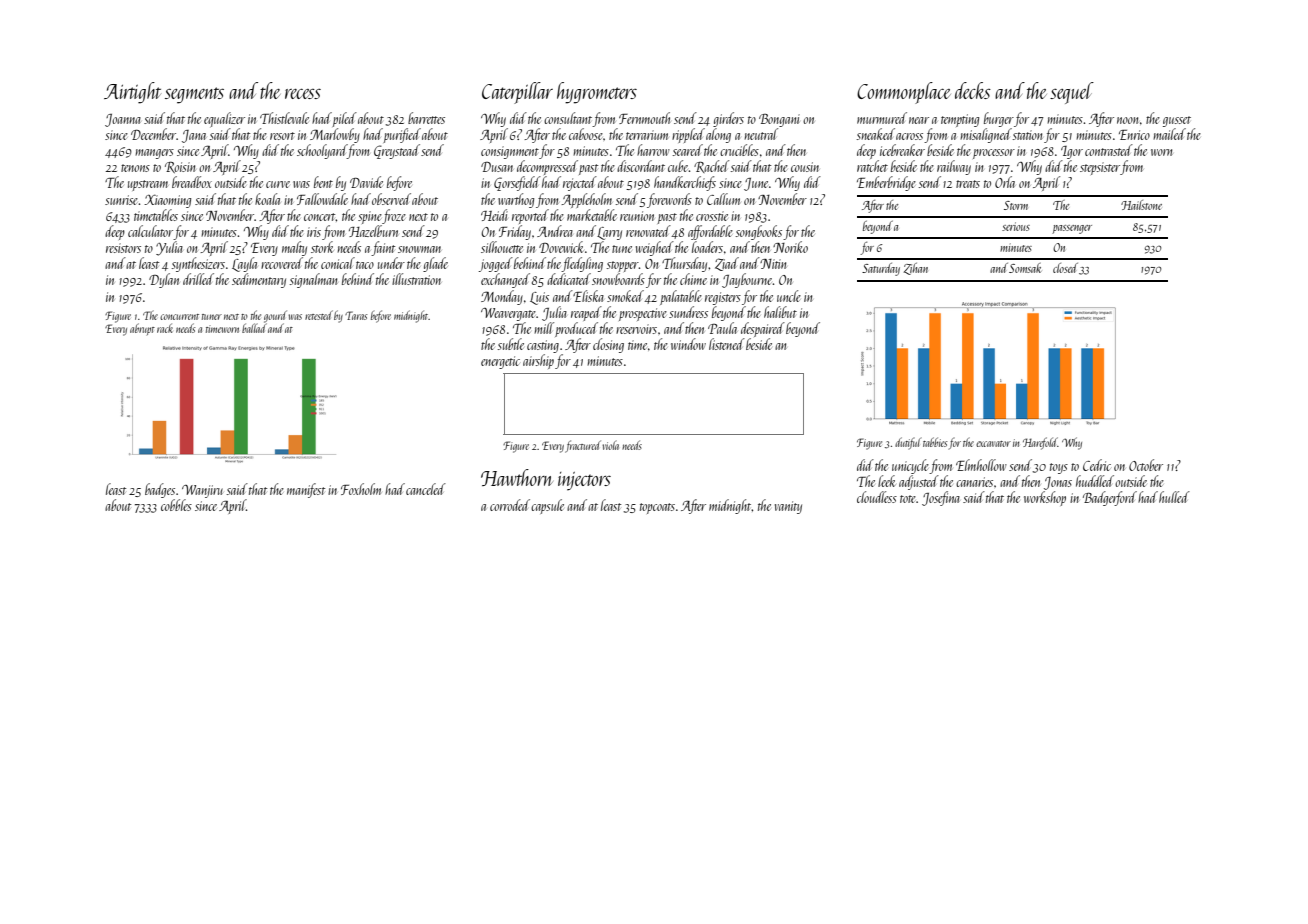 This page has width=1308, height=924. Describe the element at coordinates (547, 506) in the page. I see `capsule` at that location.
